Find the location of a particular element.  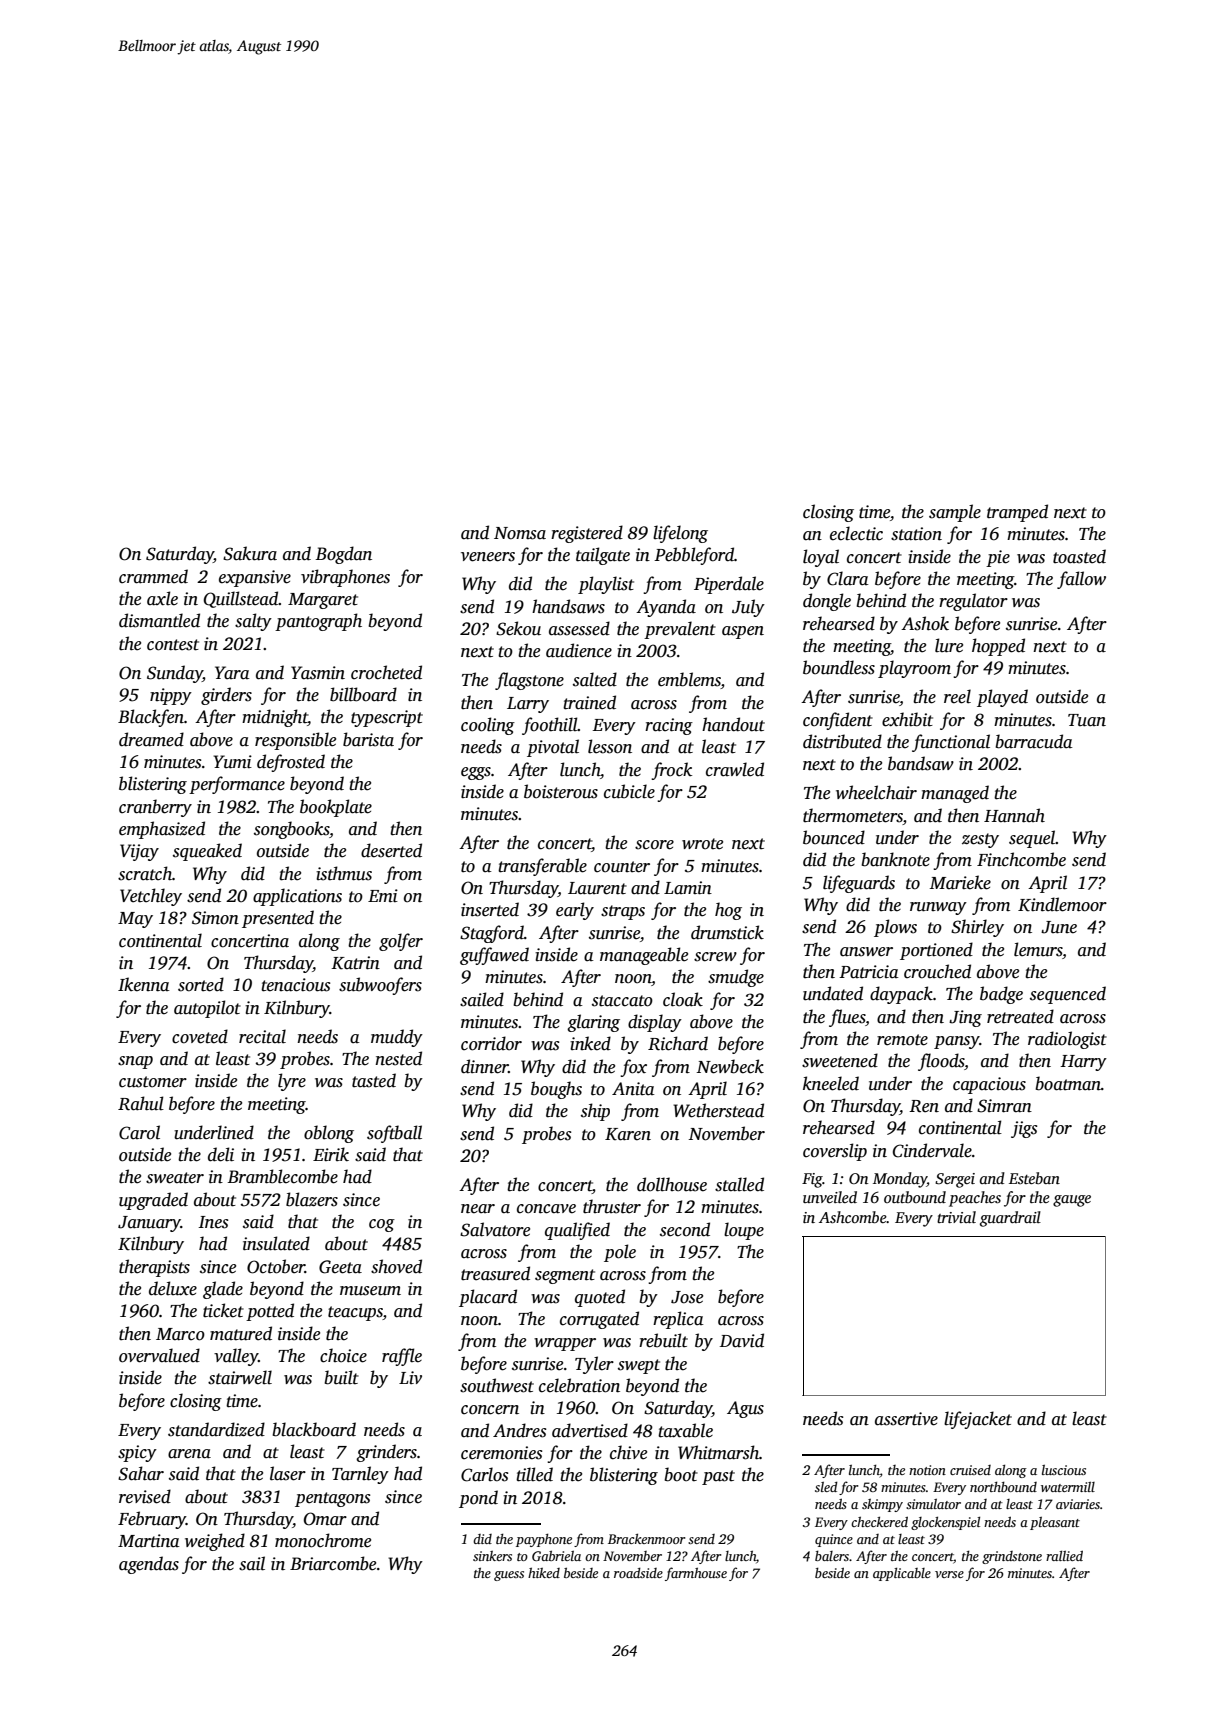

dreamed is located at coordinates (151, 739).
